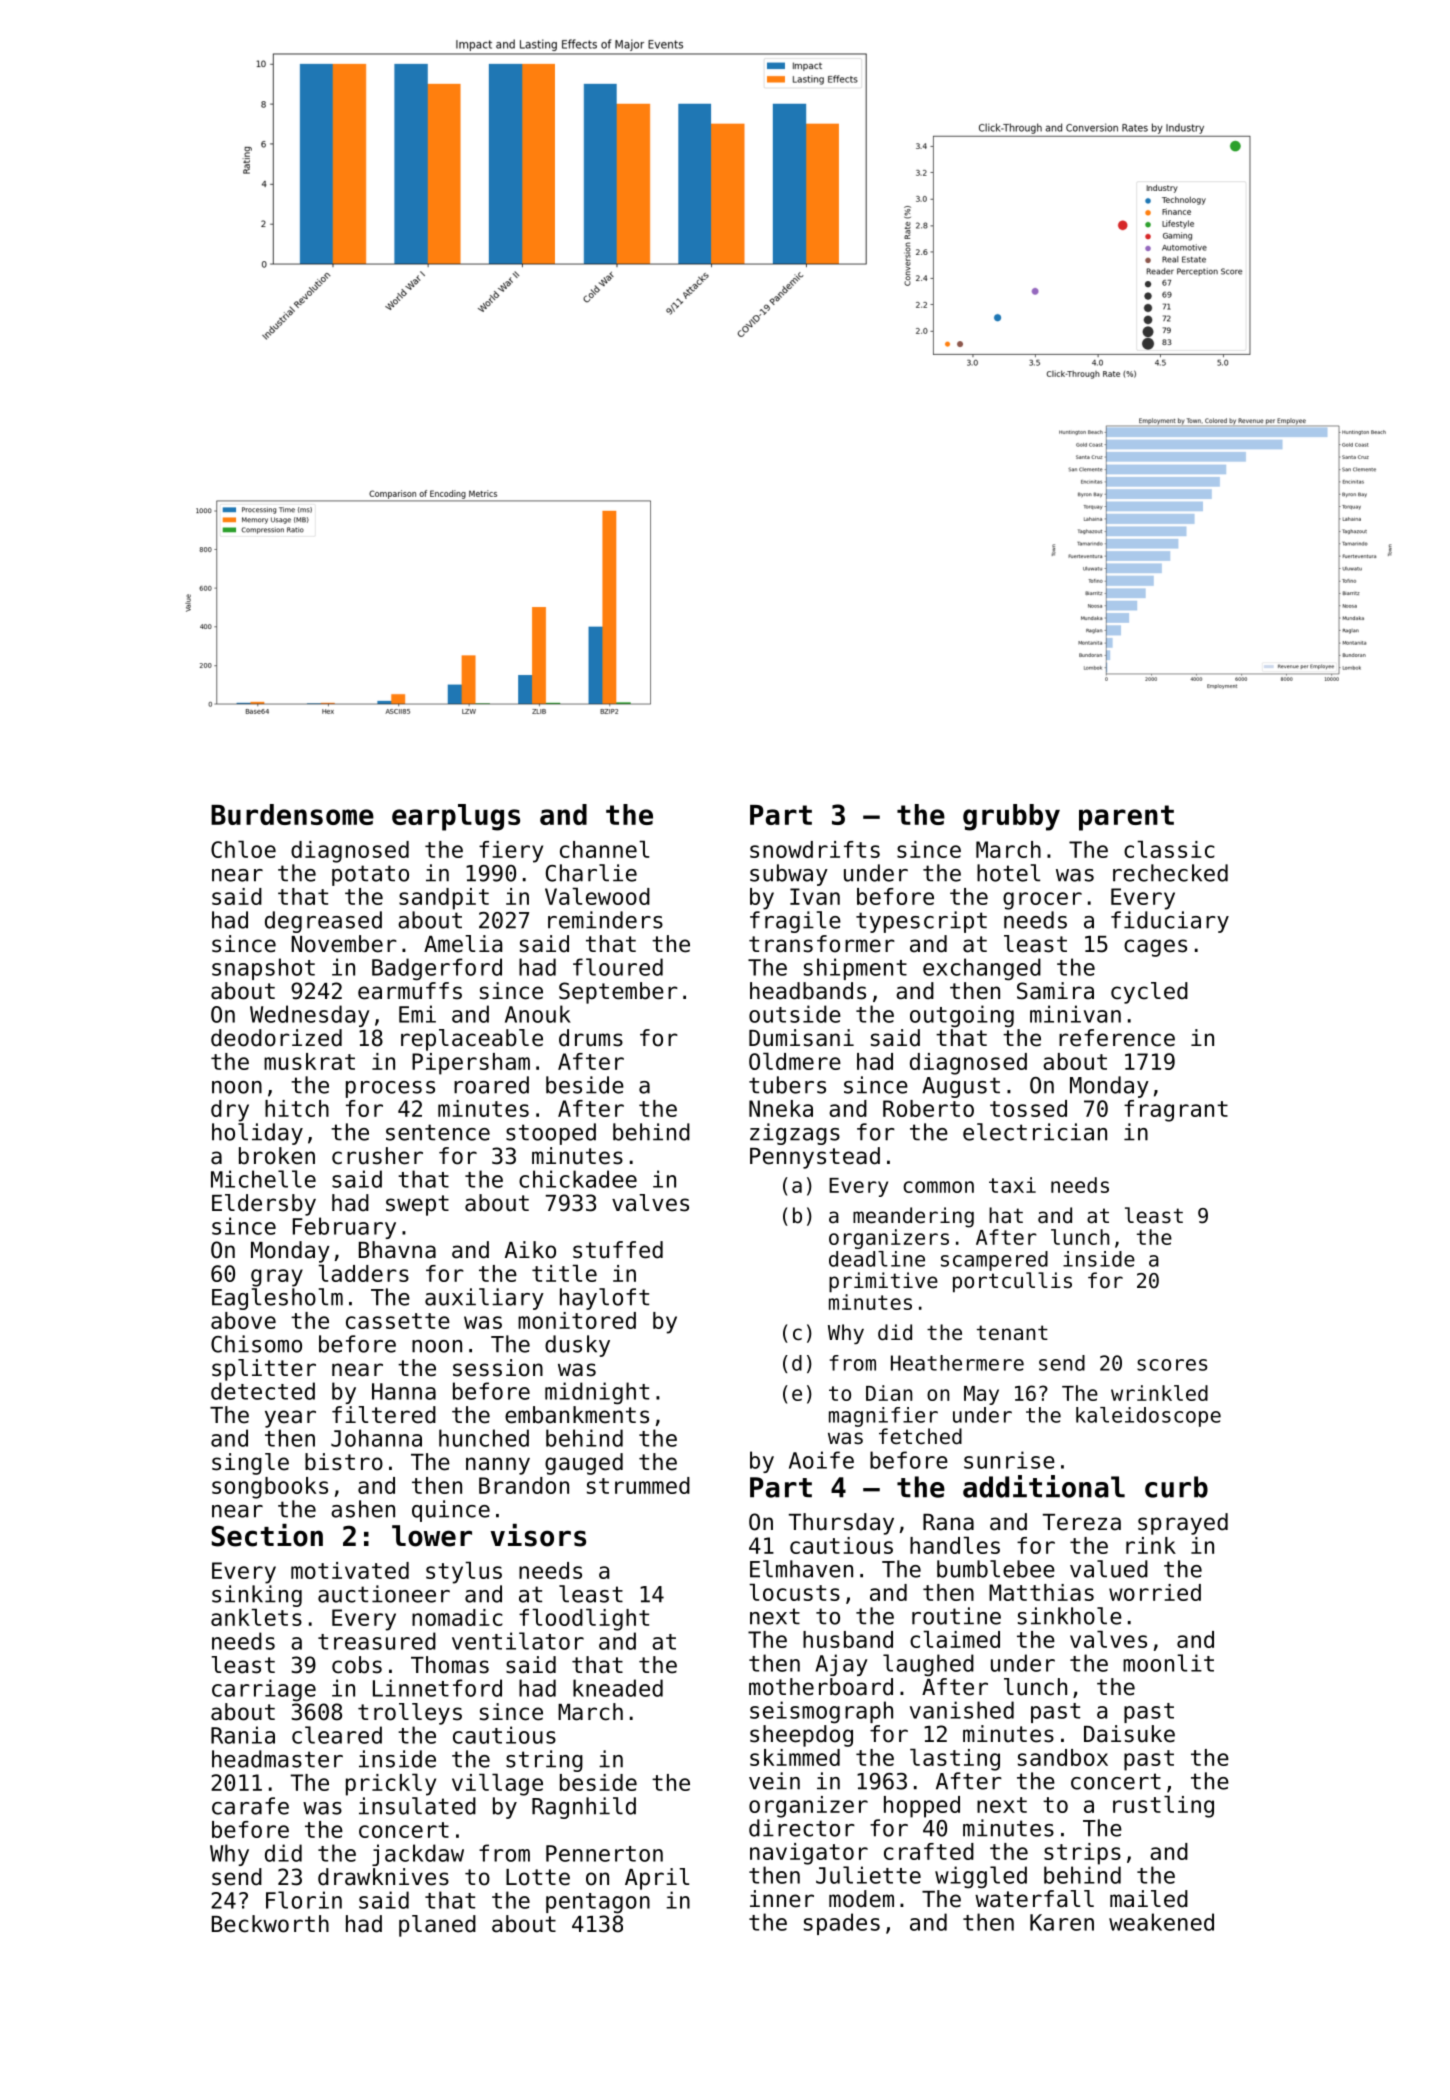  Describe the element at coordinates (270, 1924) in the image. I see `Beckworth` at that location.
